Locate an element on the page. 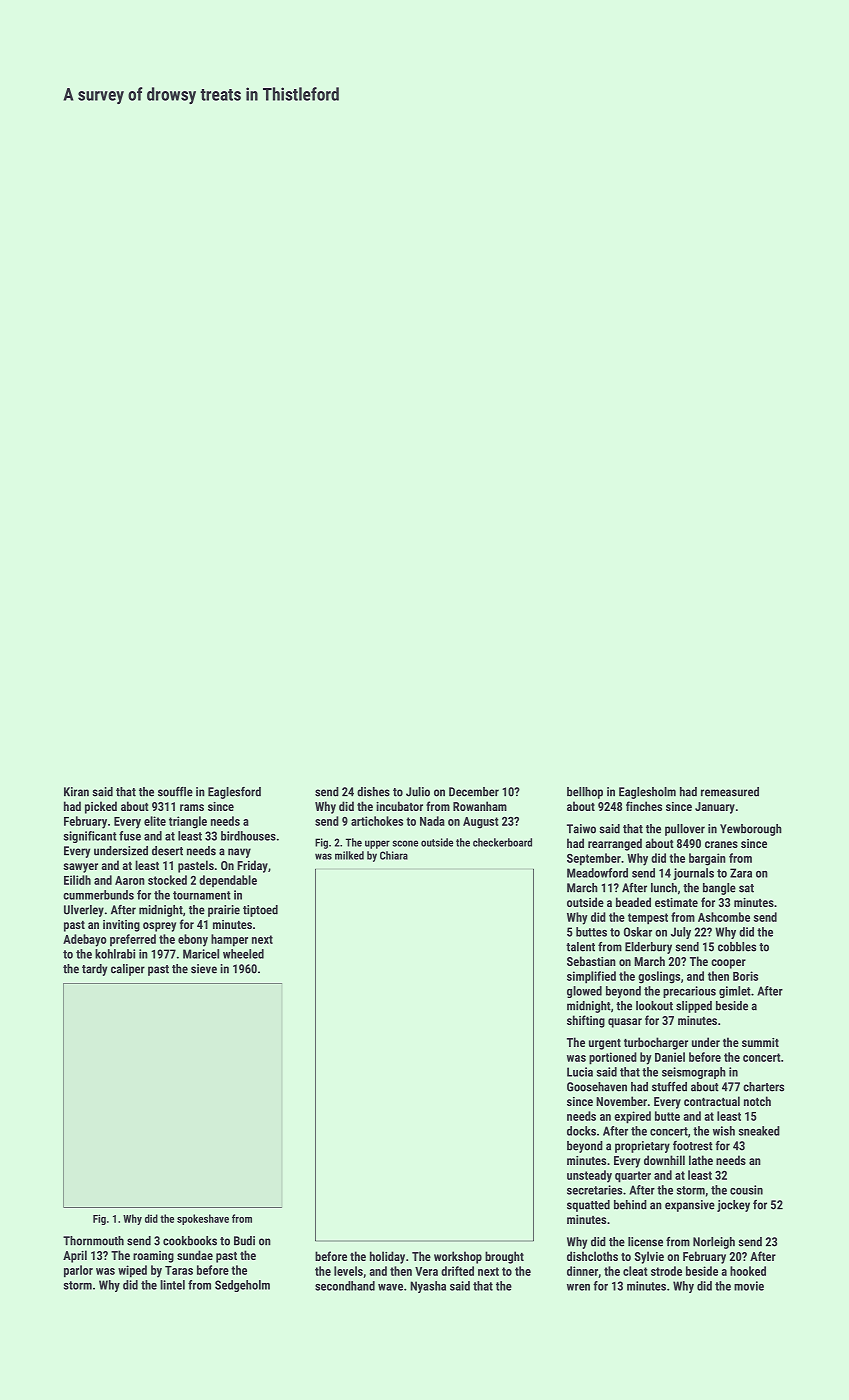  sawyer is located at coordinates (80, 868).
